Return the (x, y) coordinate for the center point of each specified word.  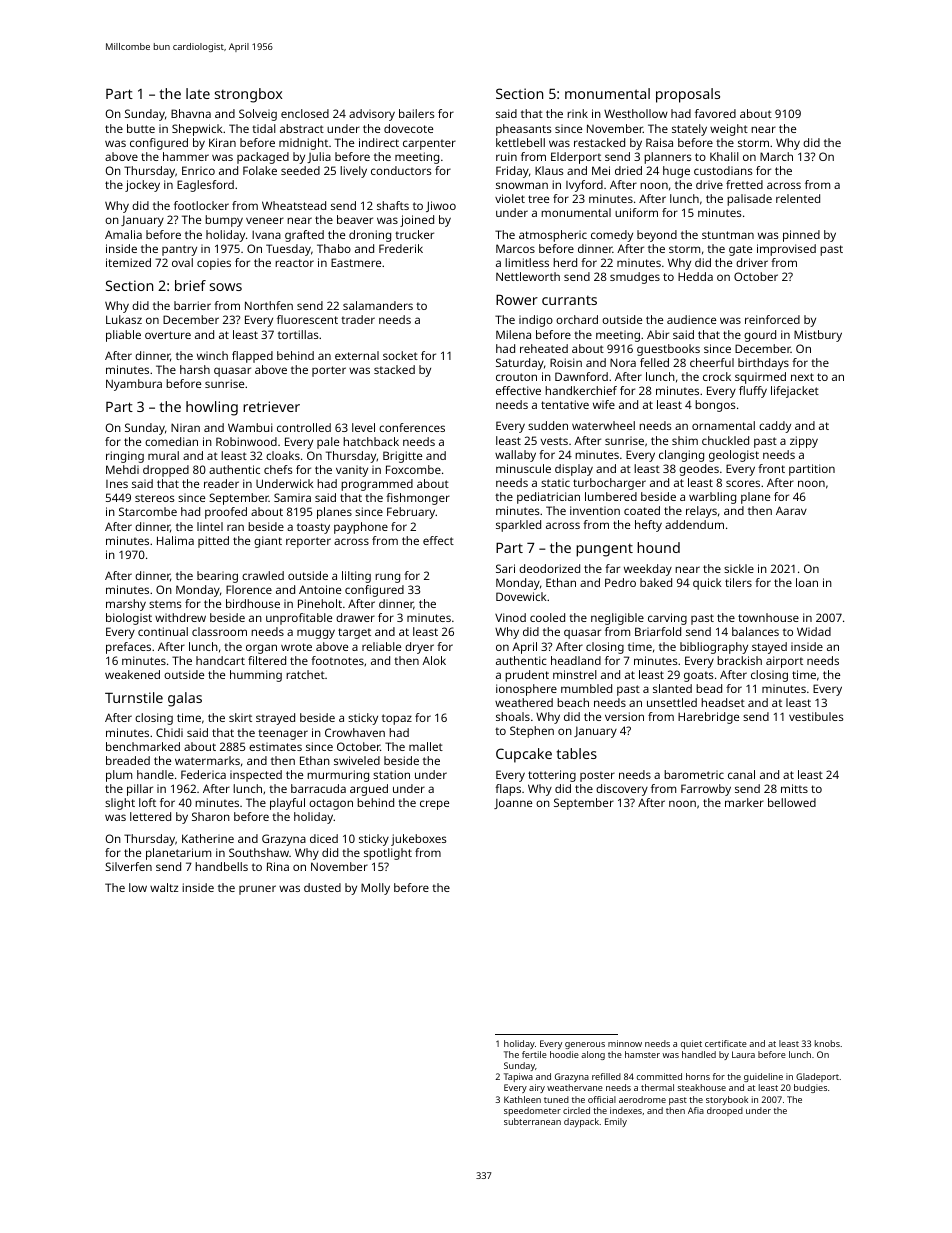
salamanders (378, 305)
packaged (263, 158)
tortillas (298, 334)
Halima (175, 540)
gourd (760, 336)
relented (798, 198)
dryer (419, 648)
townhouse (768, 617)
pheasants (523, 130)
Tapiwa (518, 1077)
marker (744, 802)
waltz (164, 887)
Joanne (513, 804)
